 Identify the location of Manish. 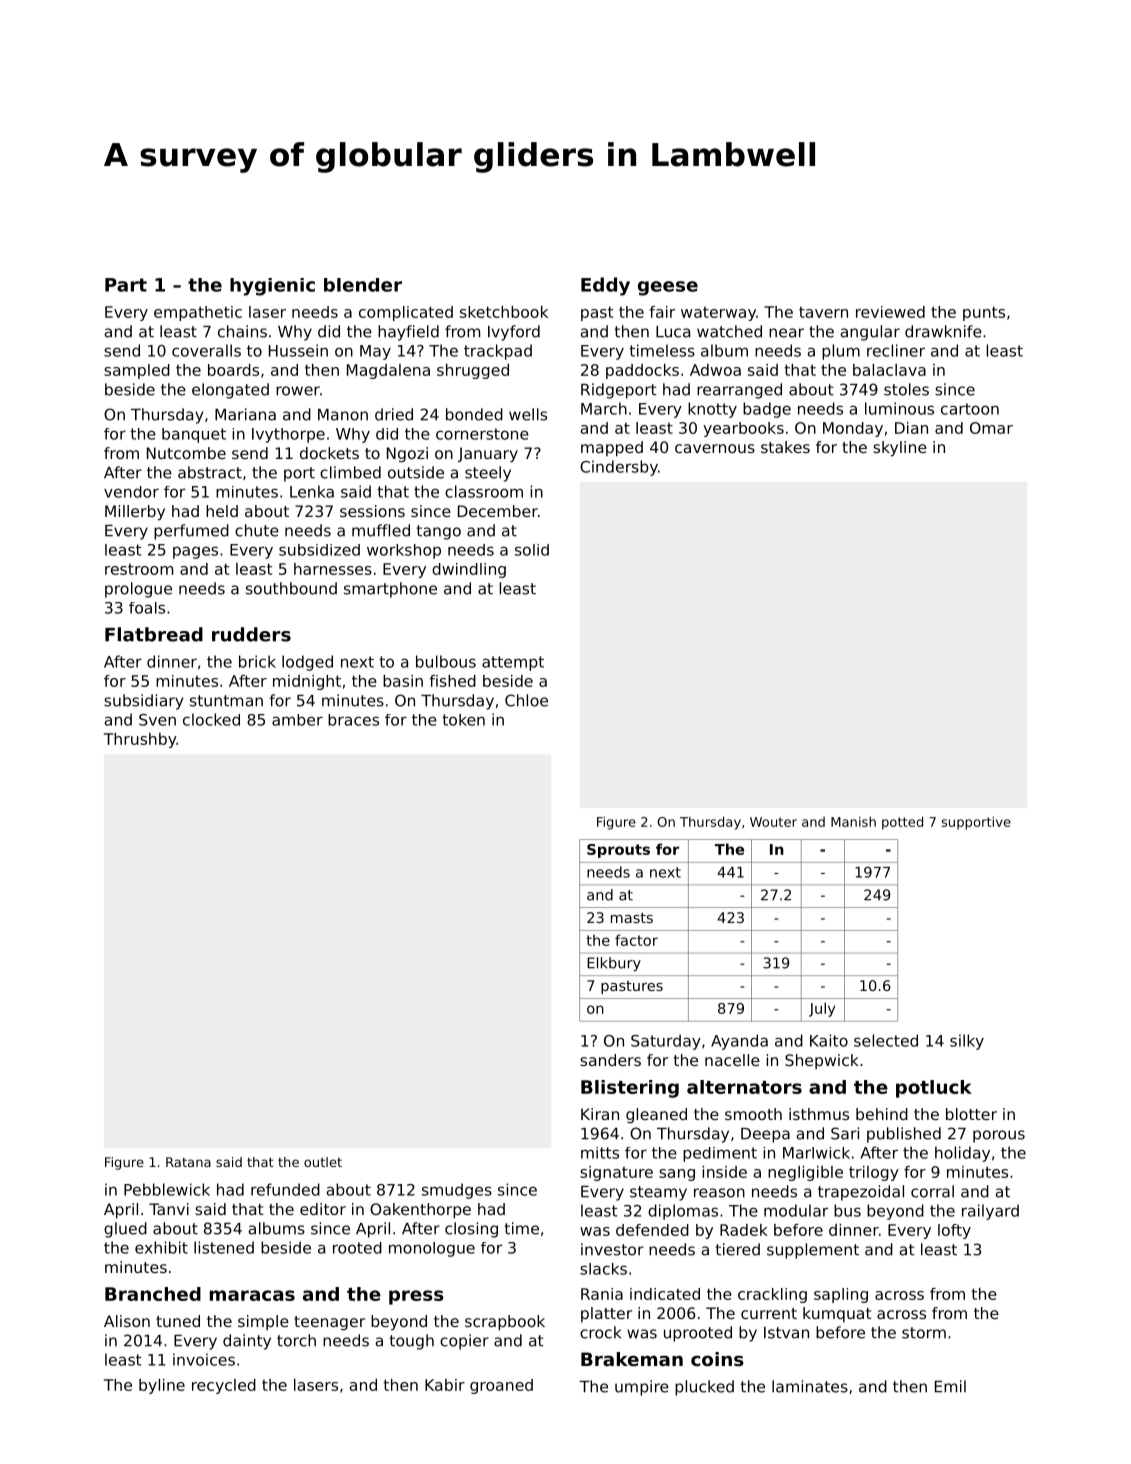
(853, 821).
